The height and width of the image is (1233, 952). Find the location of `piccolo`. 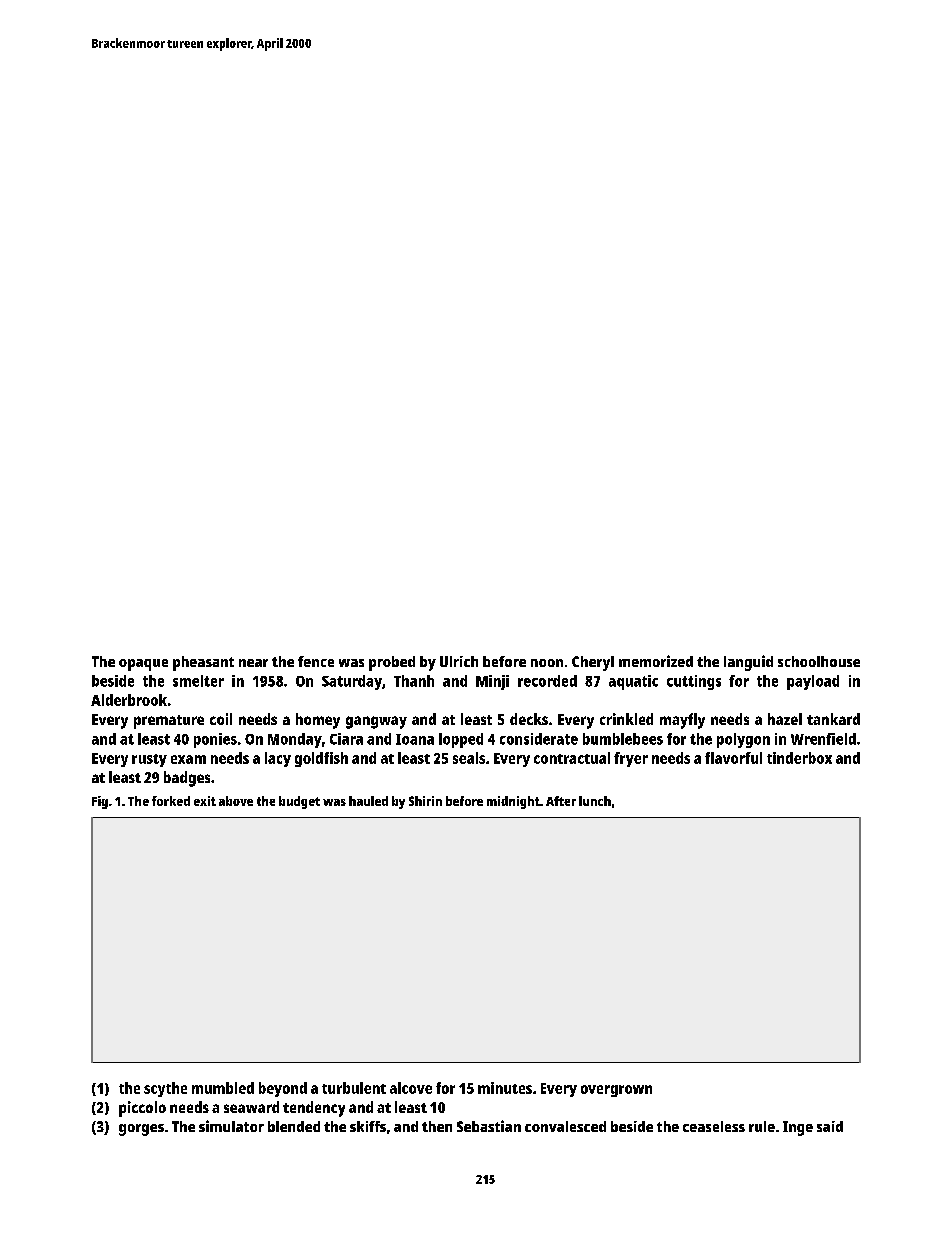

piccolo is located at coordinates (142, 1109).
